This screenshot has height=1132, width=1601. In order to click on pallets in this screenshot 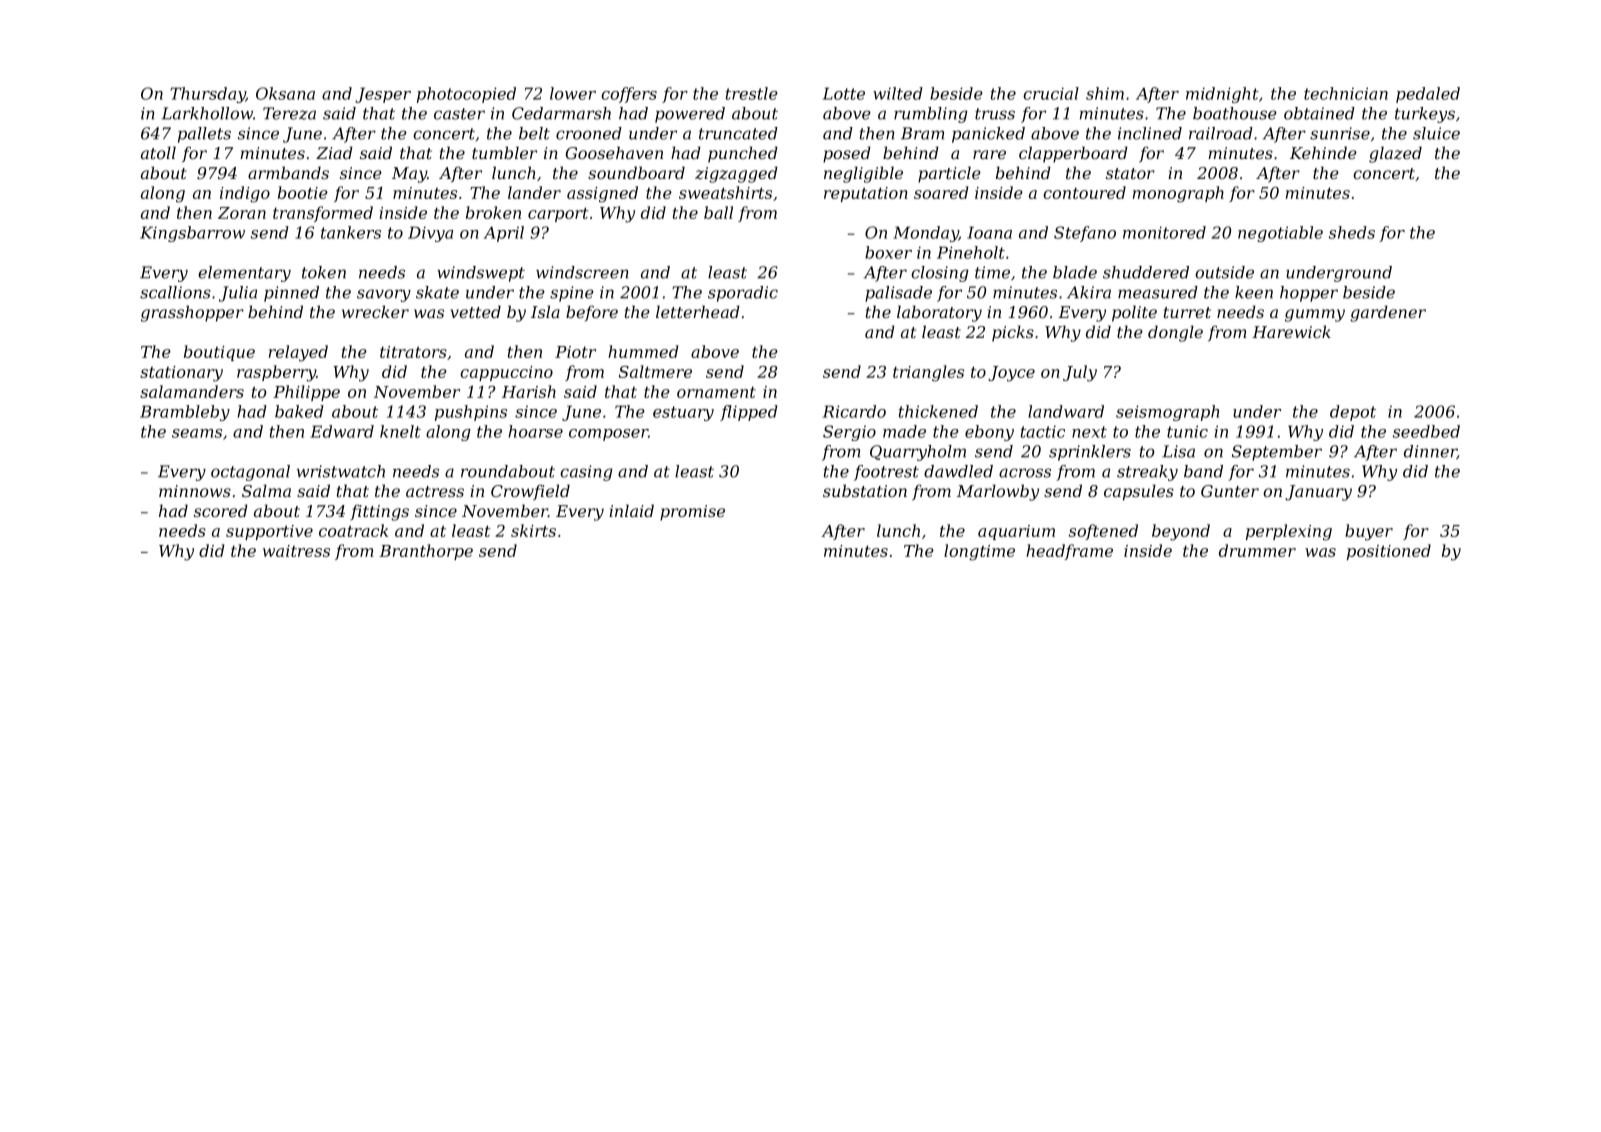, I will do `click(204, 135)`.
